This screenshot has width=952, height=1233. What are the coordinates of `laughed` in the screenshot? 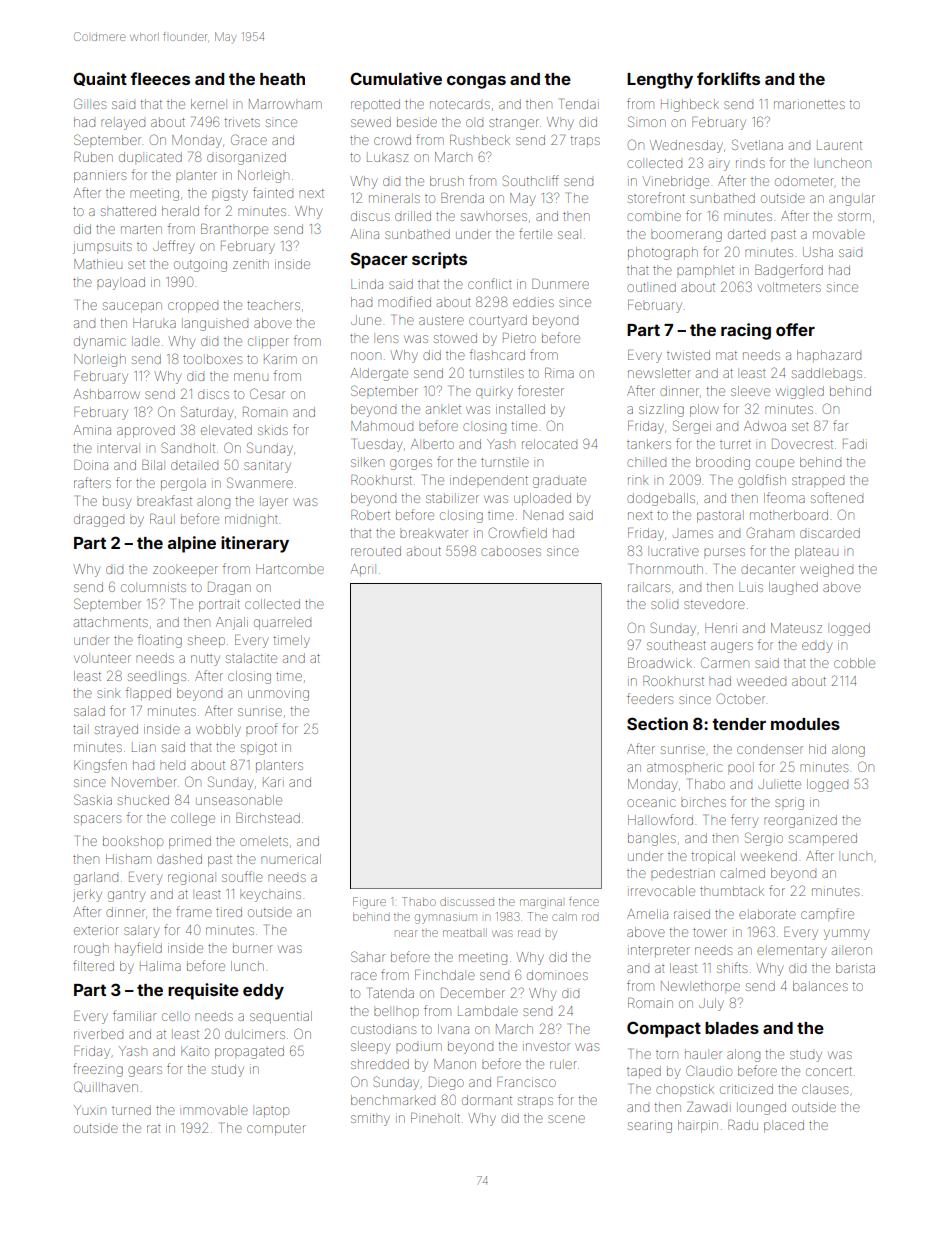 It's located at (793, 588).
